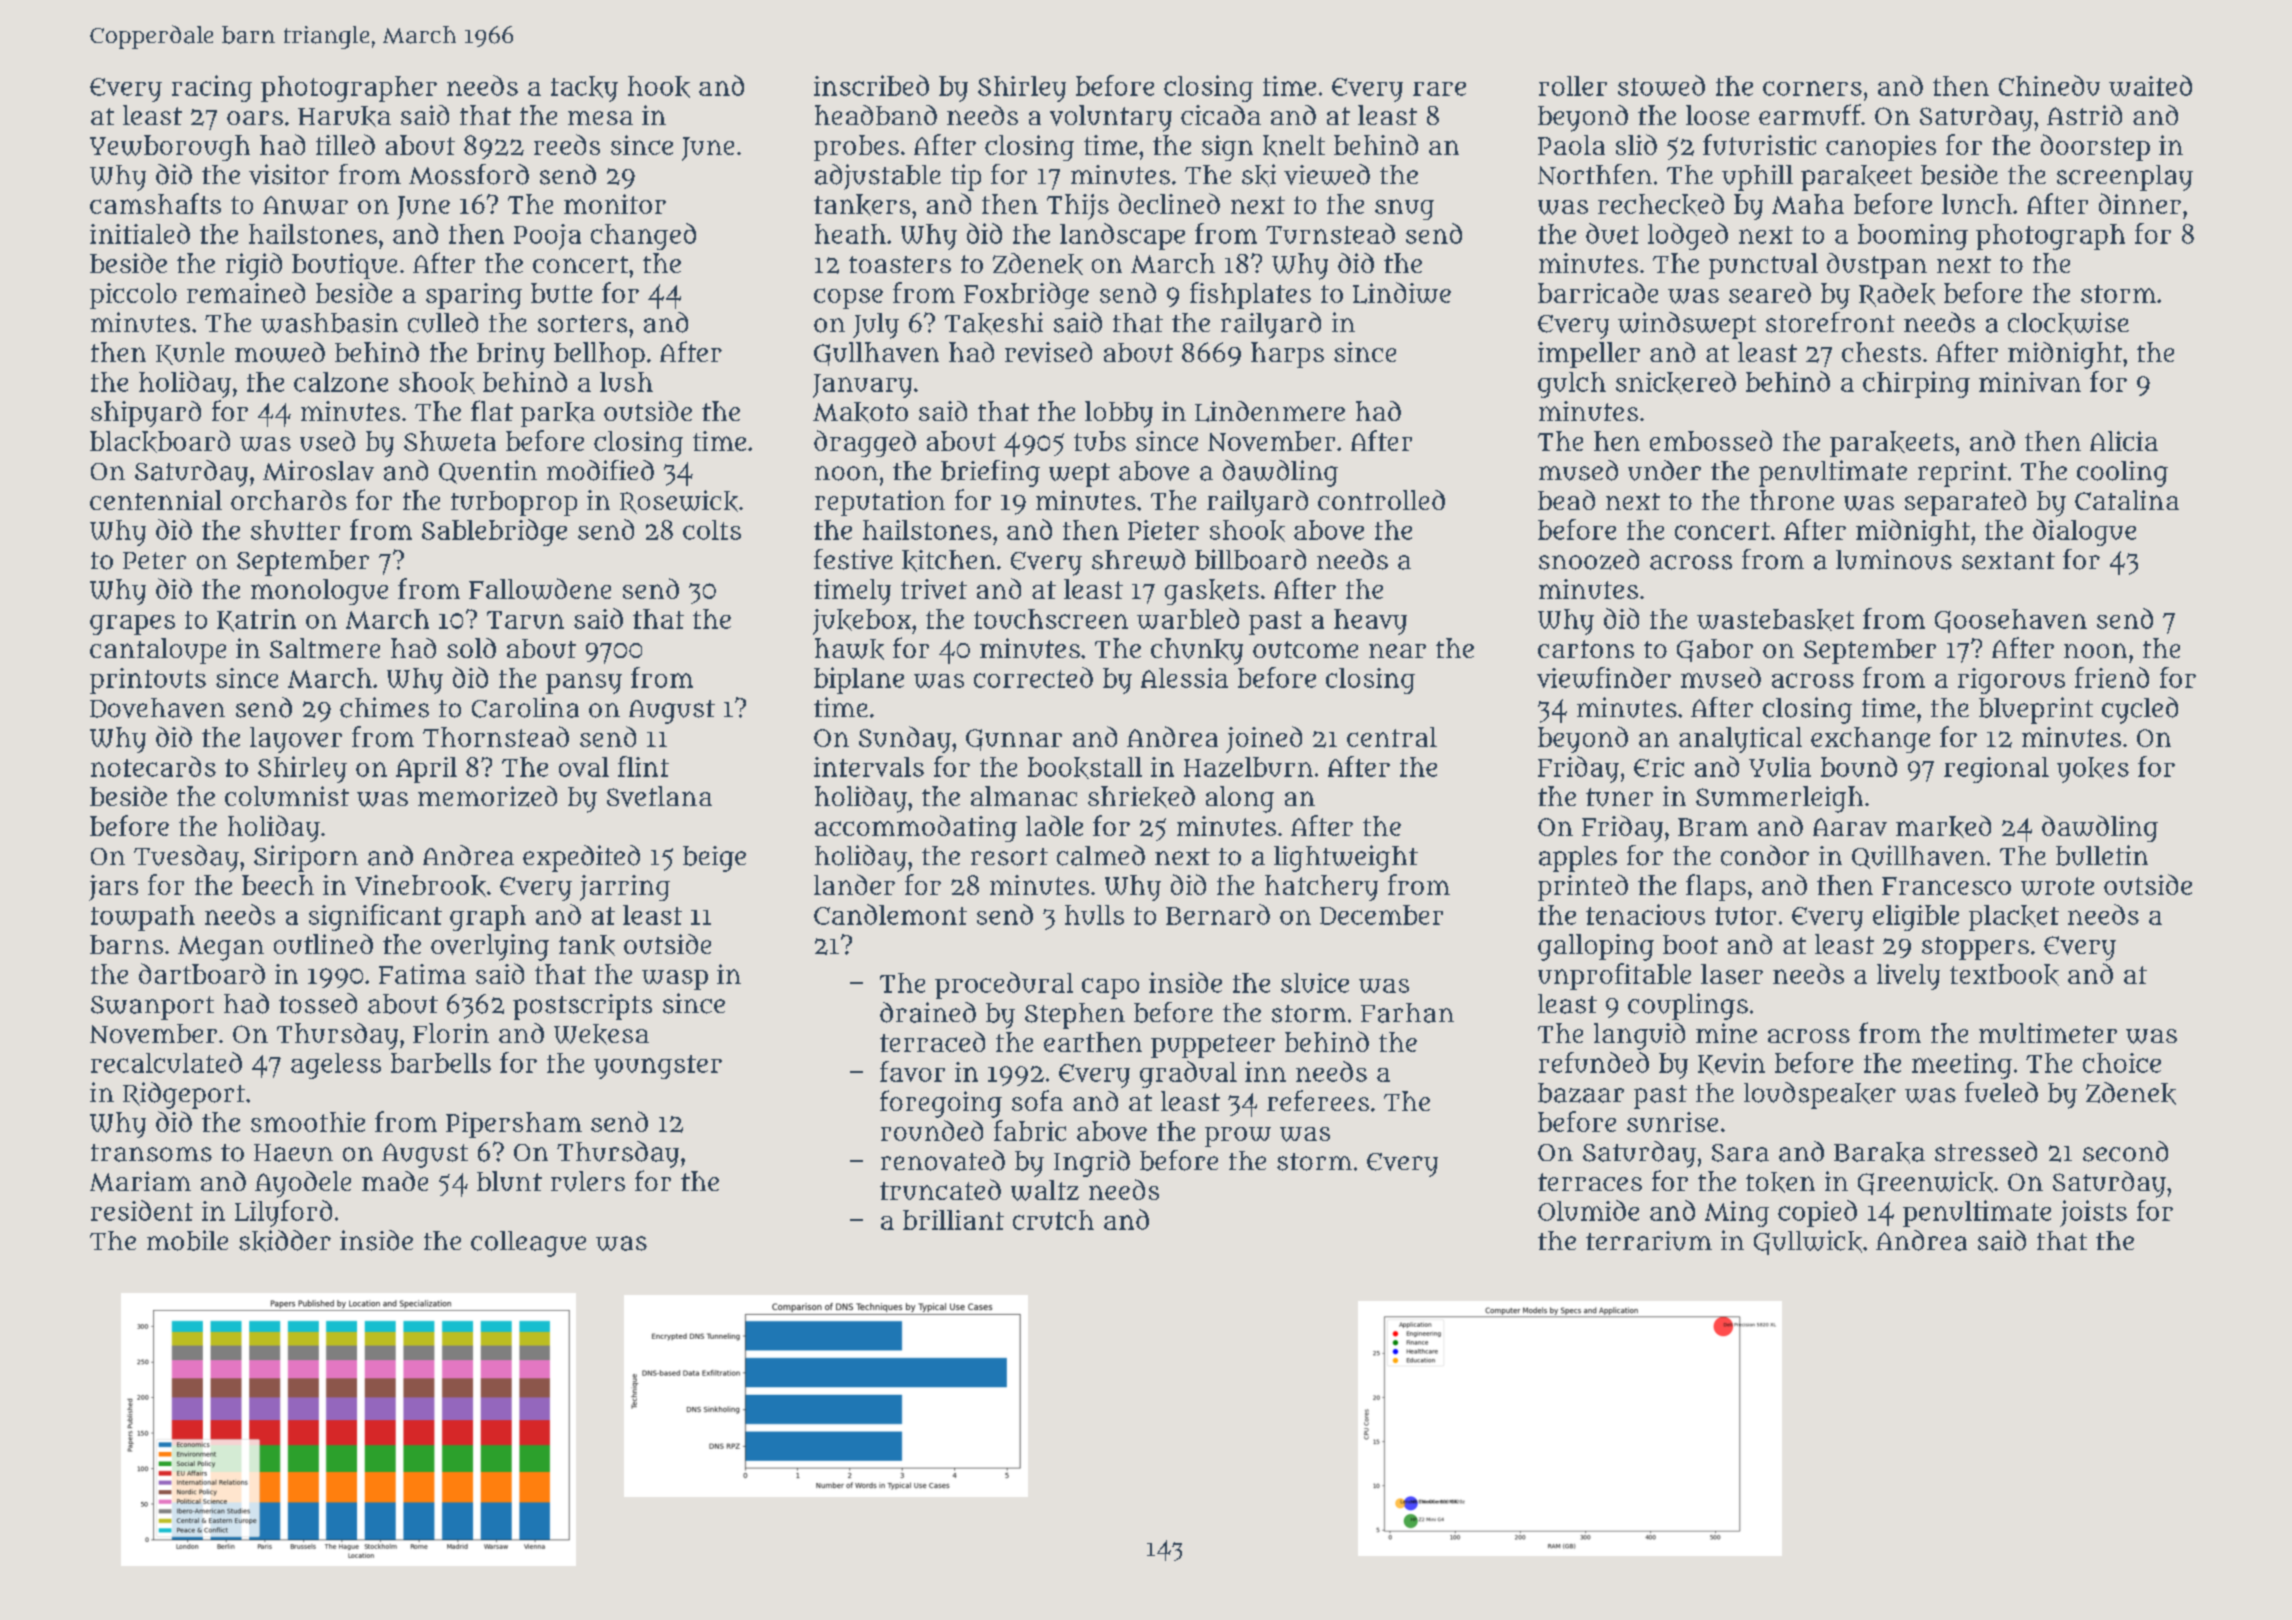 The height and width of the screenshot is (1620, 2292). I want to click on centennial, so click(156, 500).
